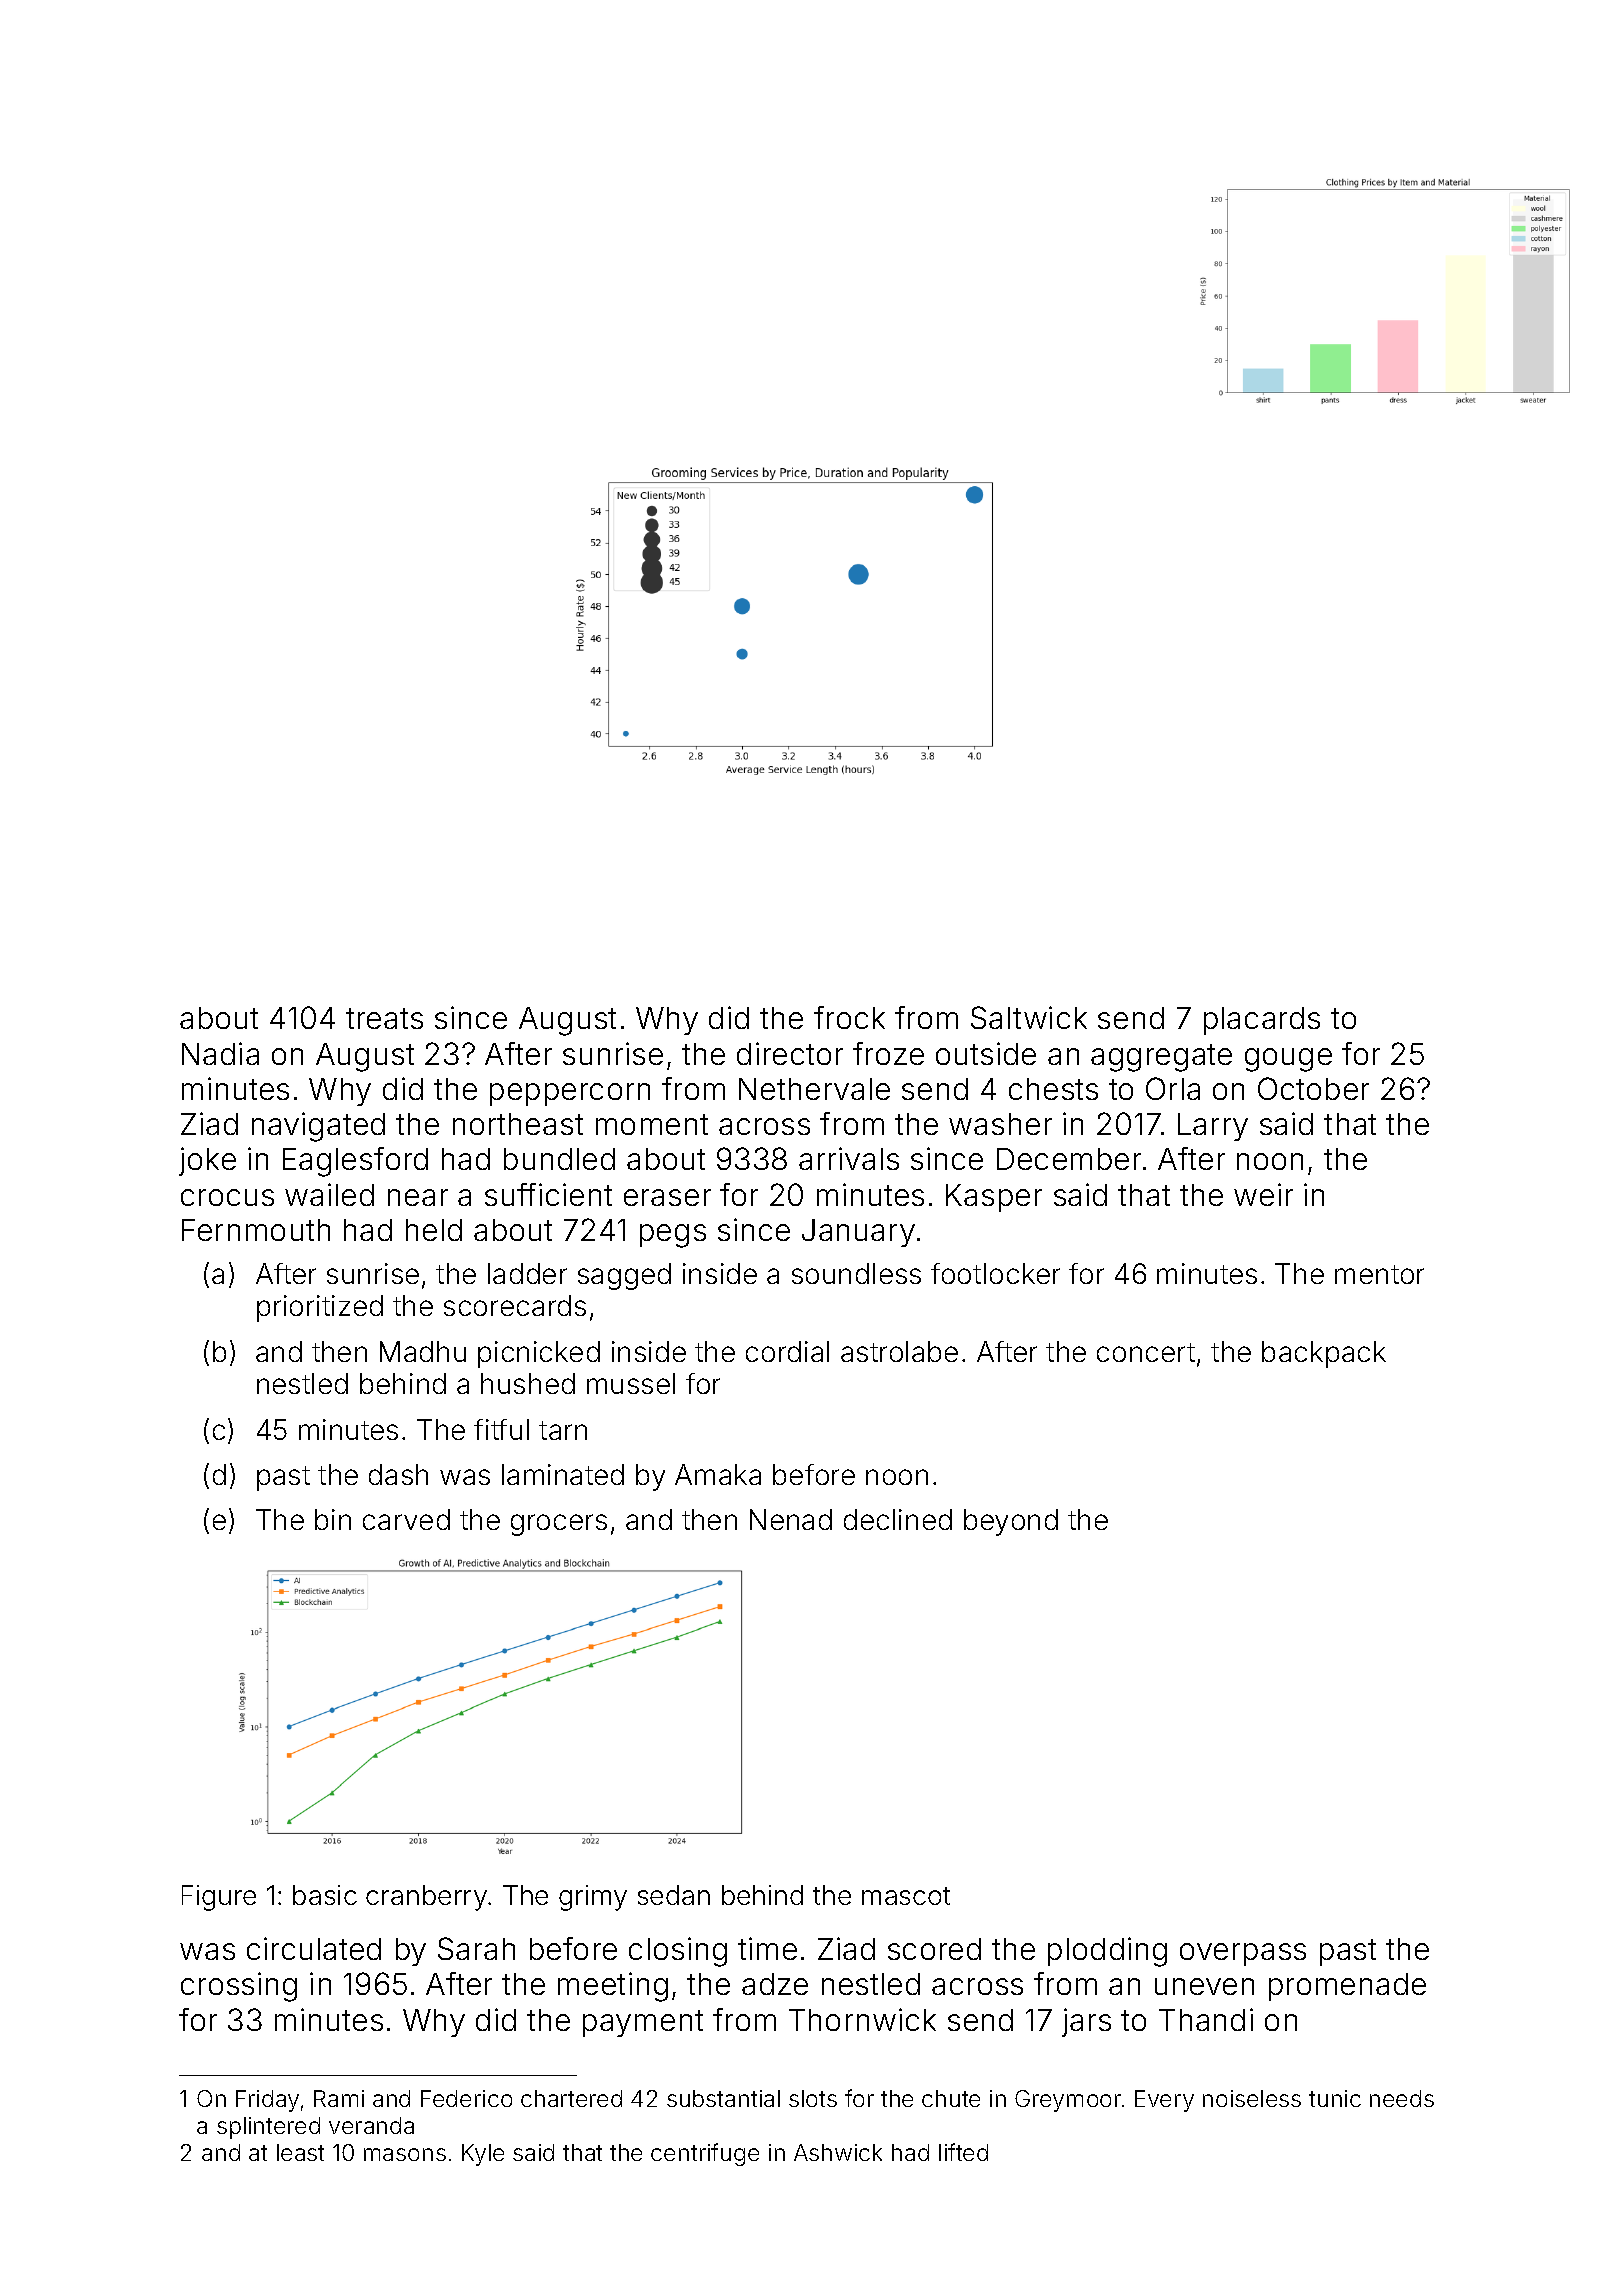  I want to click on frock, so click(849, 1017).
